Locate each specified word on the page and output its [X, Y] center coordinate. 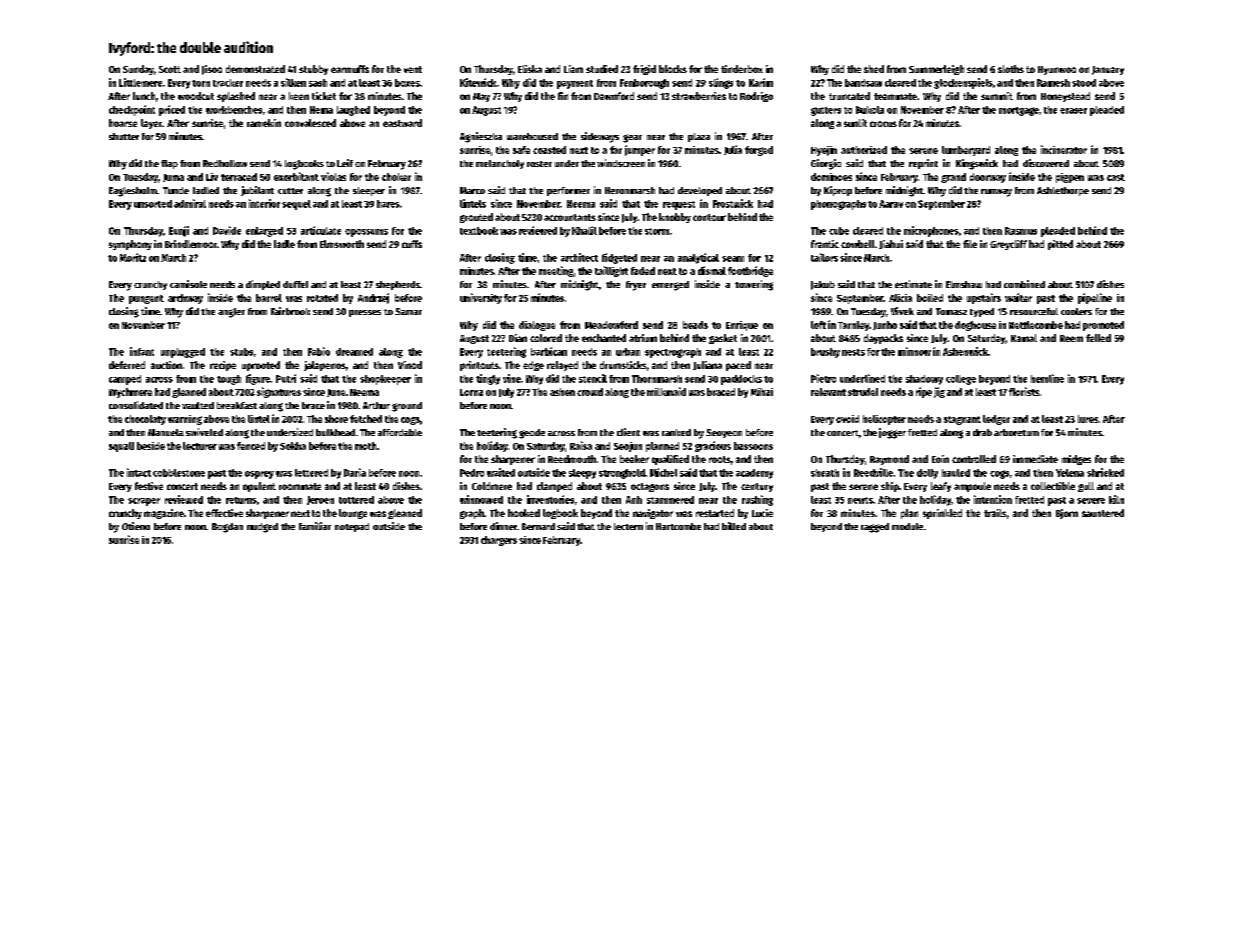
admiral [190, 203]
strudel [863, 392]
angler [231, 313]
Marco [472, 190]
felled [1098, 338]
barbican [549, 351]
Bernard [538, 526]
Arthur [376, 405]
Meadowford [611, 325]
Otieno [136, 526]
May [481, 97]
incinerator [1064, 149]
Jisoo [212, 70]
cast [1116, 177]
